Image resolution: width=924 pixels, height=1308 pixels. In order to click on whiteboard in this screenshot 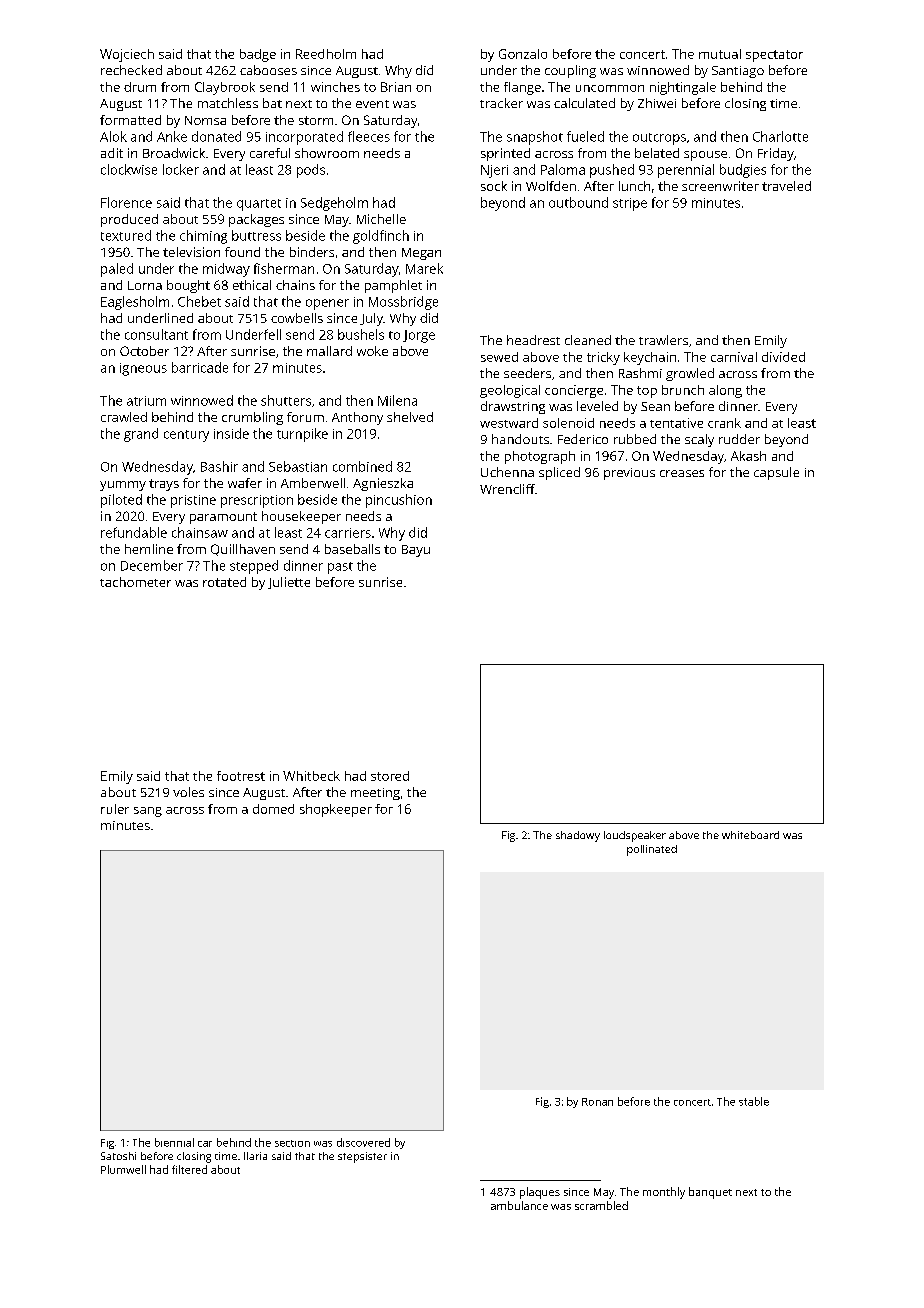, I will do `click(750, 835)`.
